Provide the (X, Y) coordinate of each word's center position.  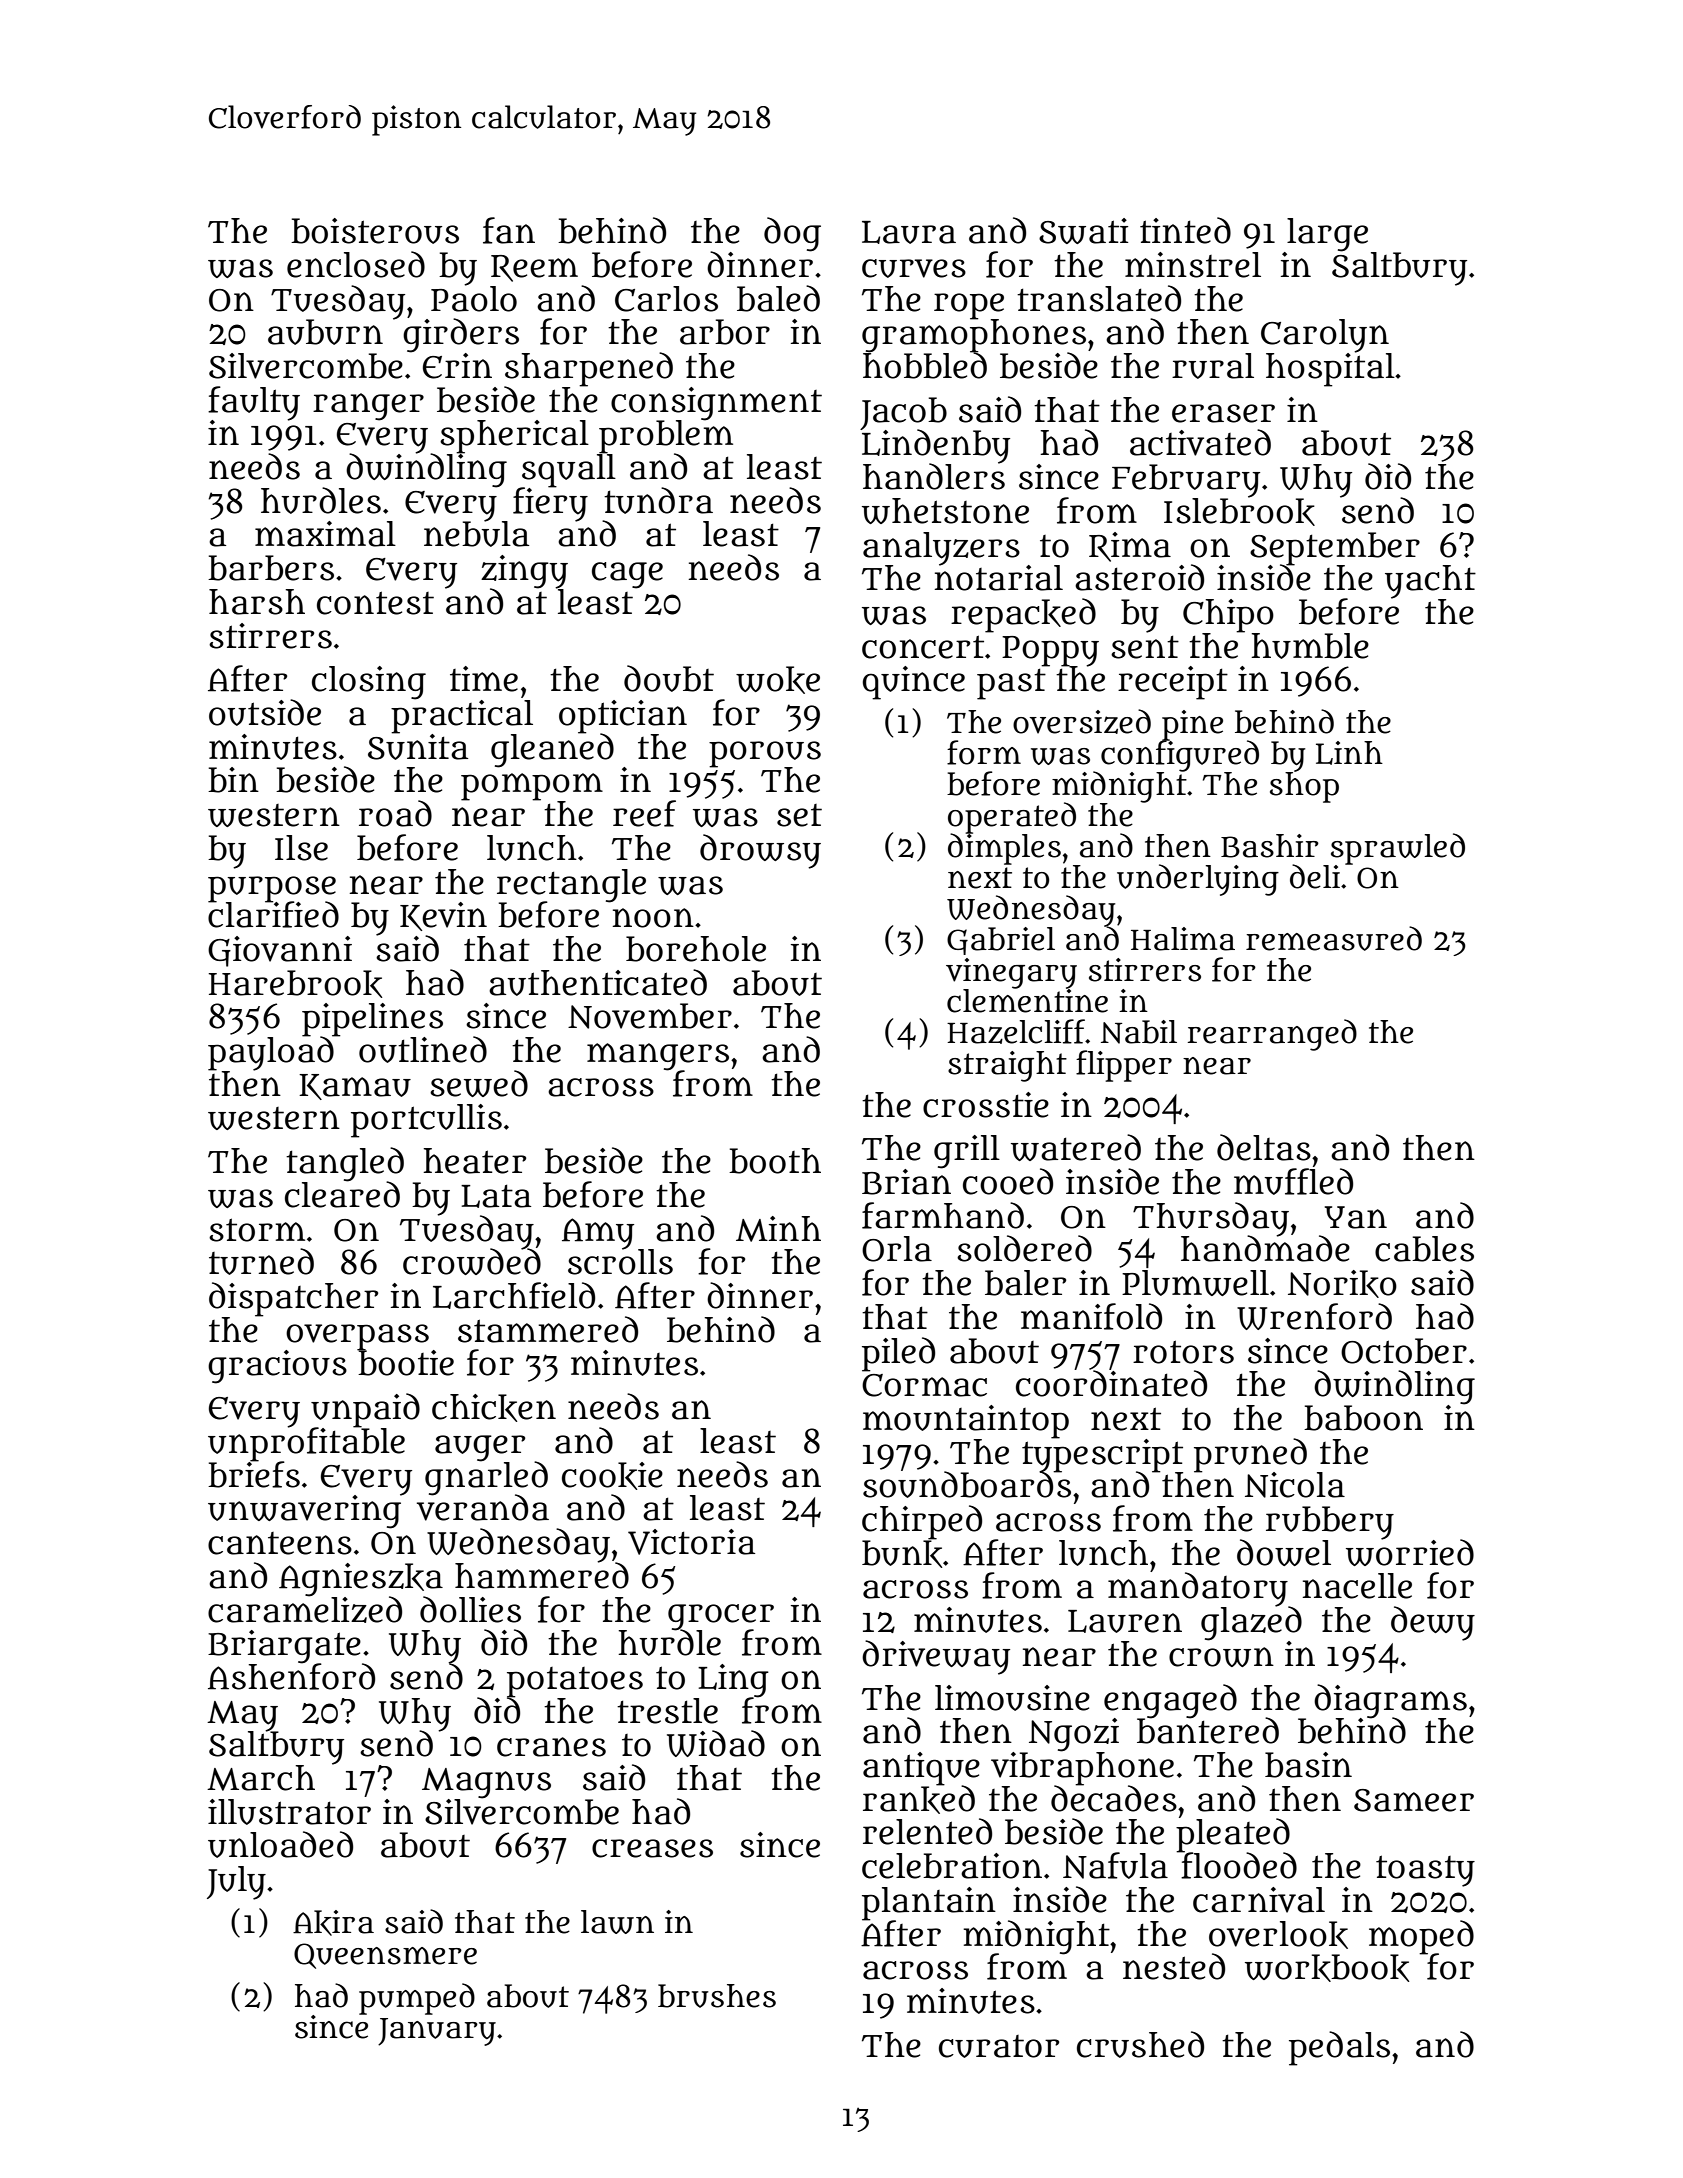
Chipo (1228, 615)
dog (792, 234)
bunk (902, 1554)
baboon (1363, 1418)
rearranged (1272, 1035)
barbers (271, 568)
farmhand (943, 1215)
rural (1213, 366)
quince (914, 683)
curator (999, 2046)
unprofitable (306, 1444)
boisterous (375, 231)
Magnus (486, 1783)
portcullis (426, 1121)
